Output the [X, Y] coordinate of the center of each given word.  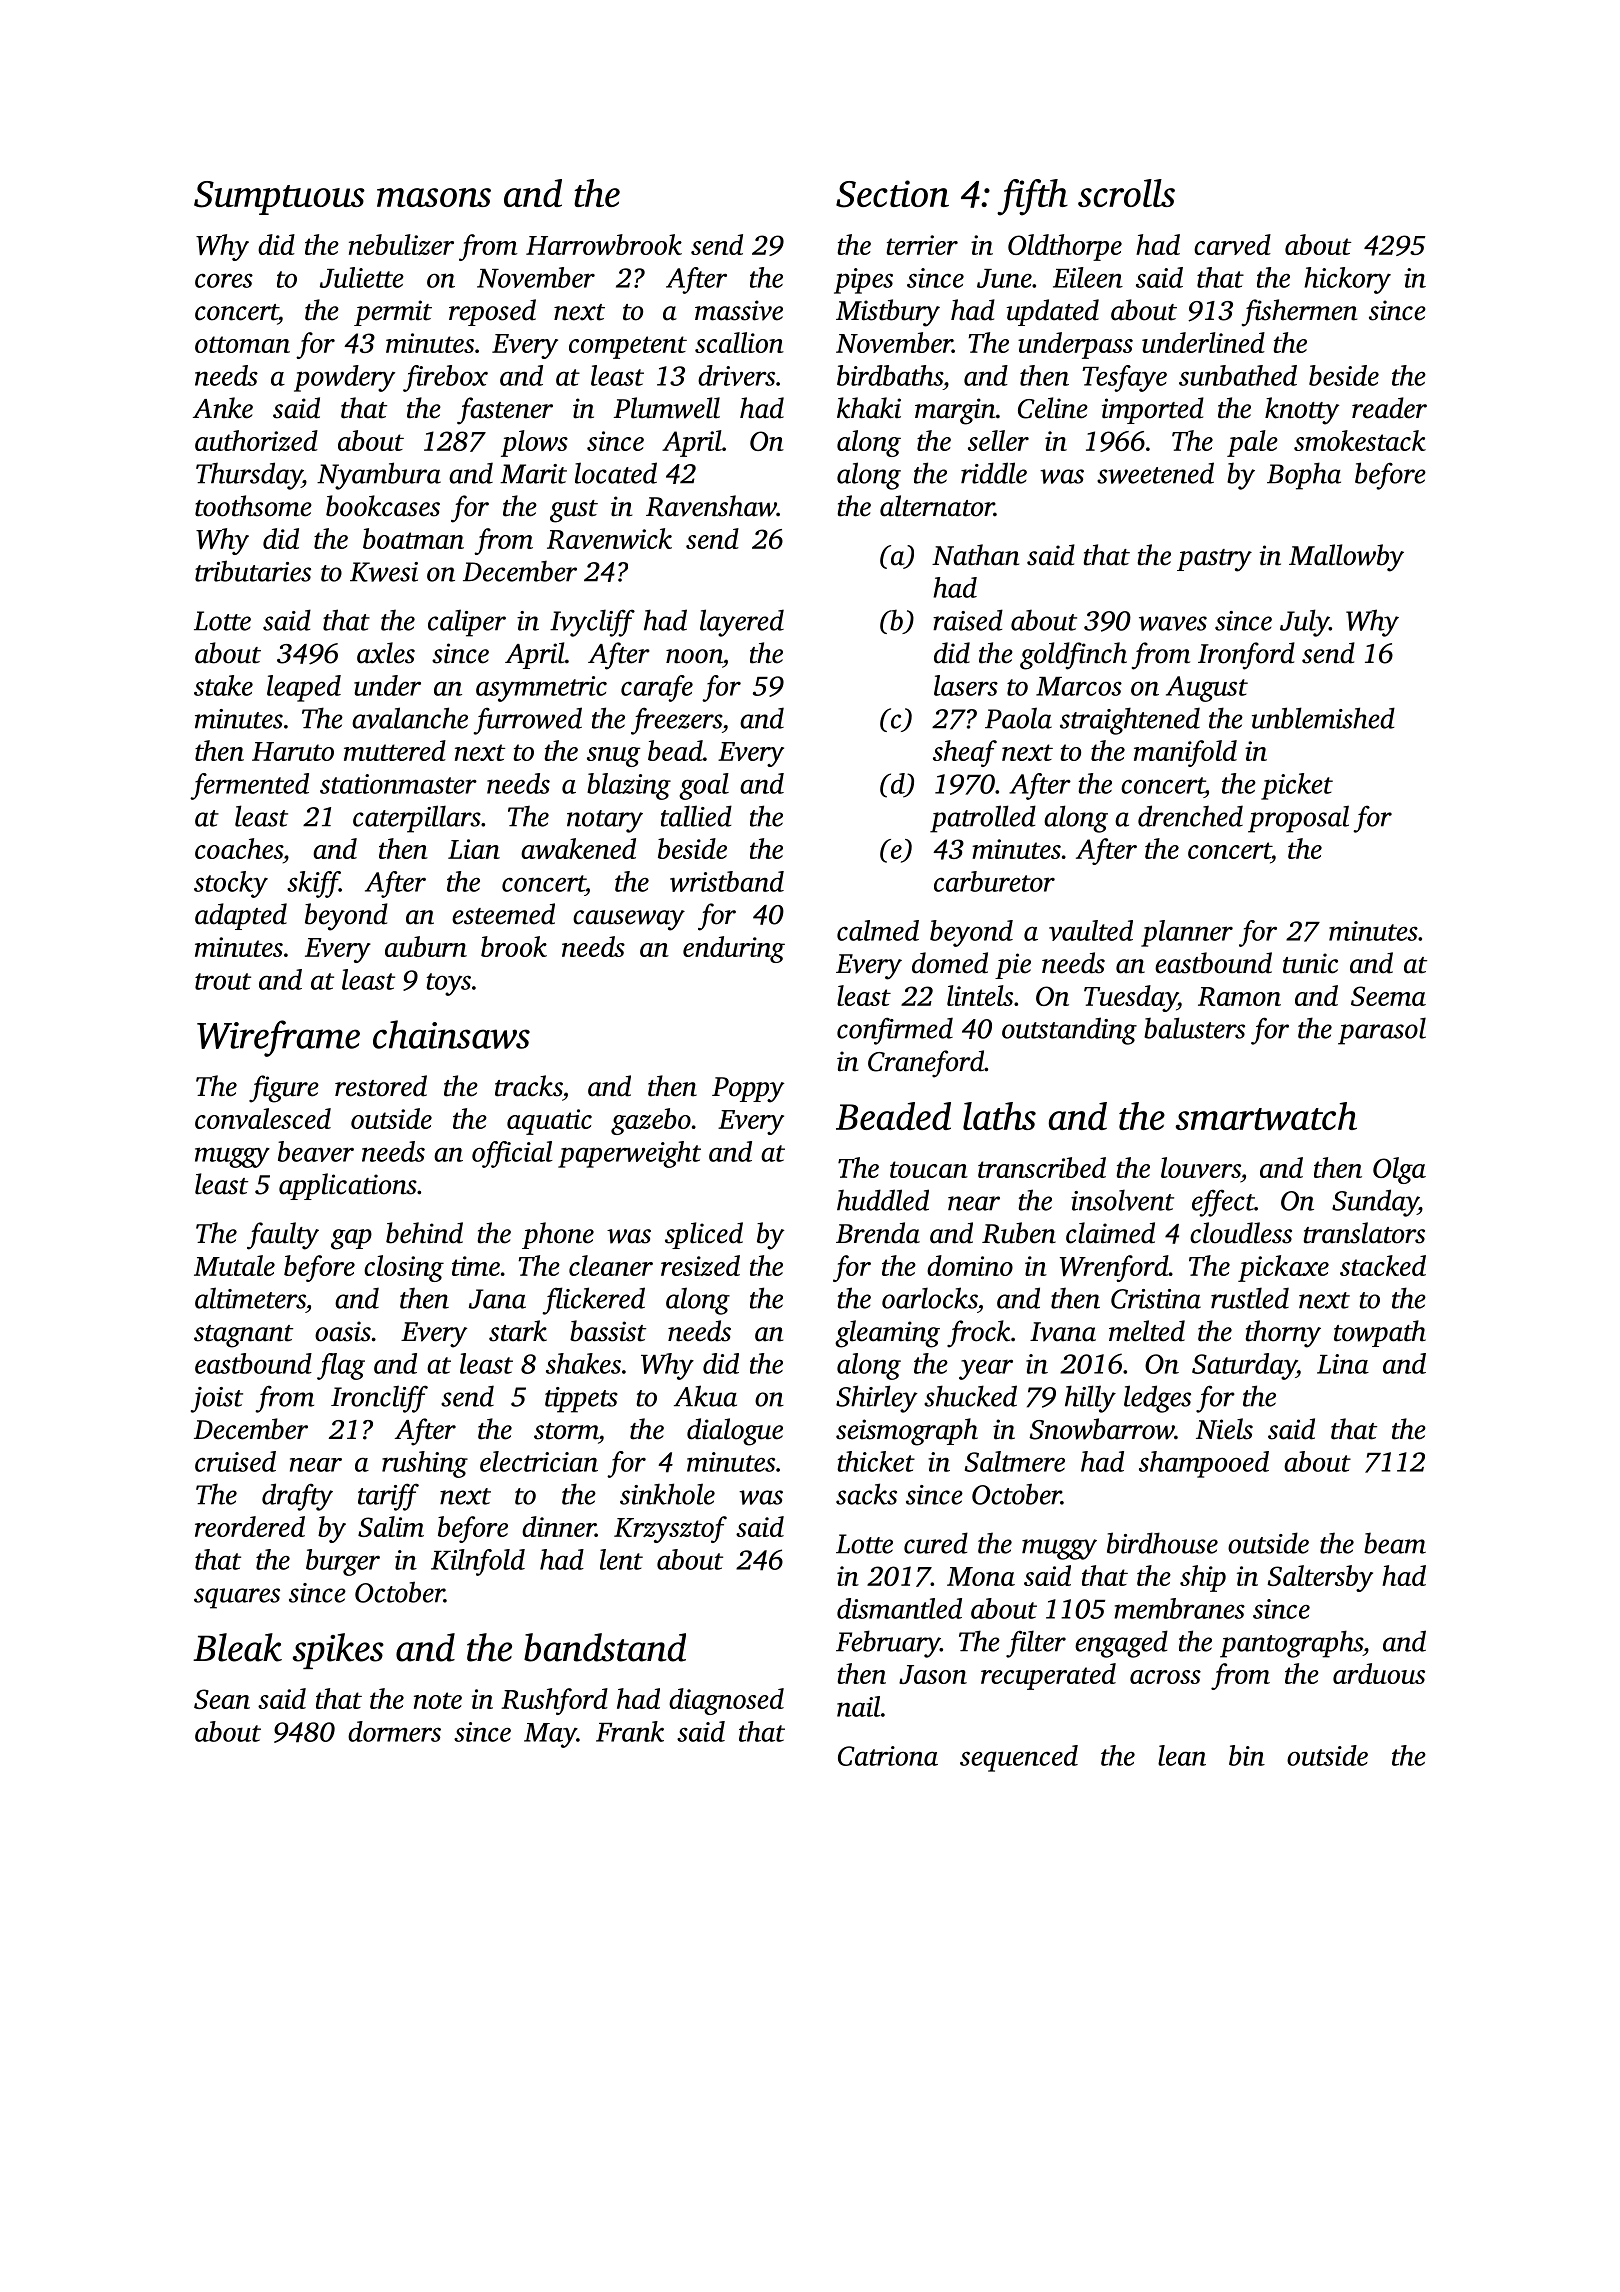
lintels [980, 995]
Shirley [877, 1399]
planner [1187, 933]
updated [1053, 312]
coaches [239, 848]
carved [1232, 244]
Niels [1224, 1429]
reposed [492, 312]
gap [351, 1239]
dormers [394, 1731]
